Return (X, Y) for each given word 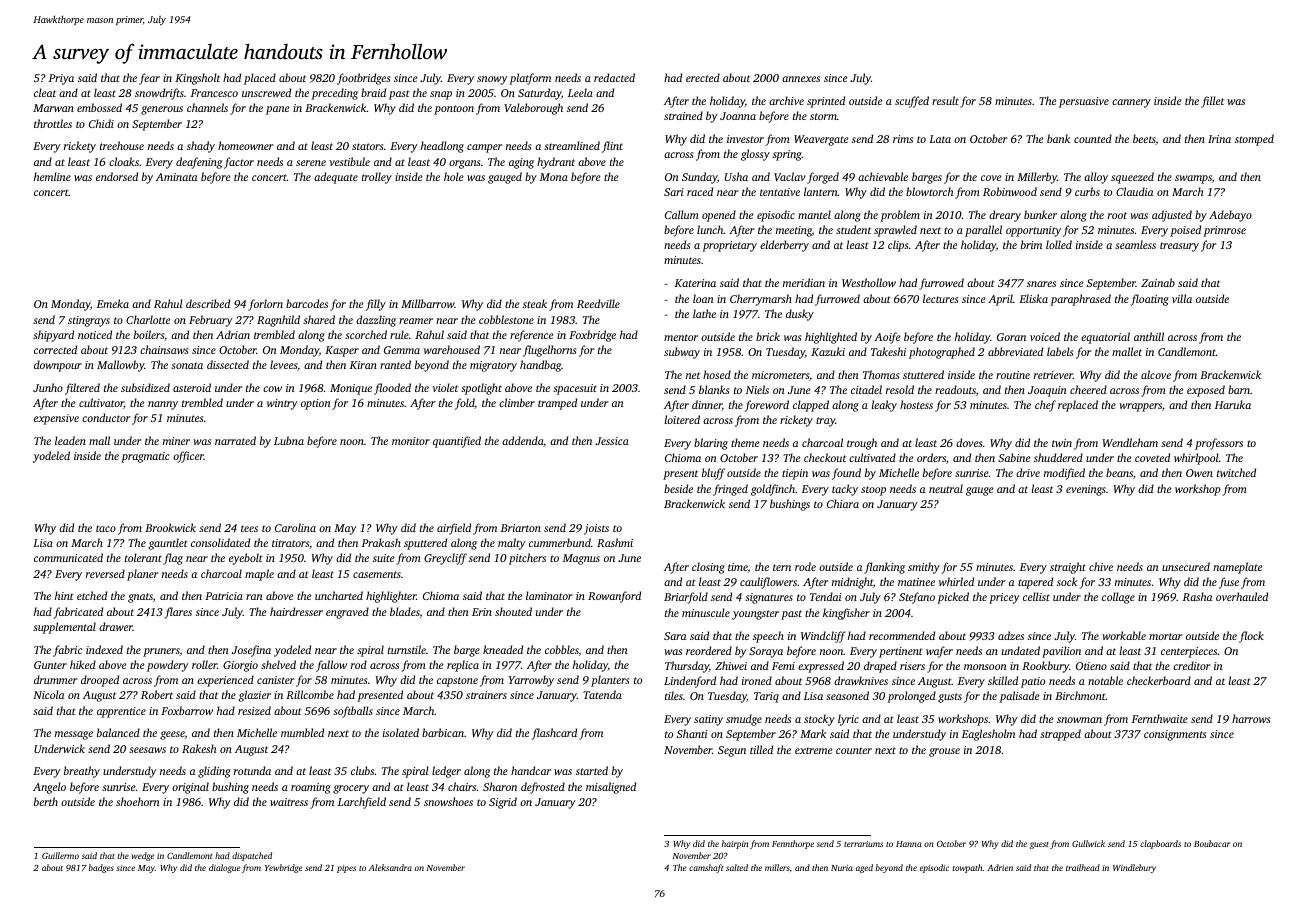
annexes (801, 79)
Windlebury (1134, 868)
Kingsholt (197, 79)
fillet (1212, 102)
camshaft (706, 868)
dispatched (252, 856)
